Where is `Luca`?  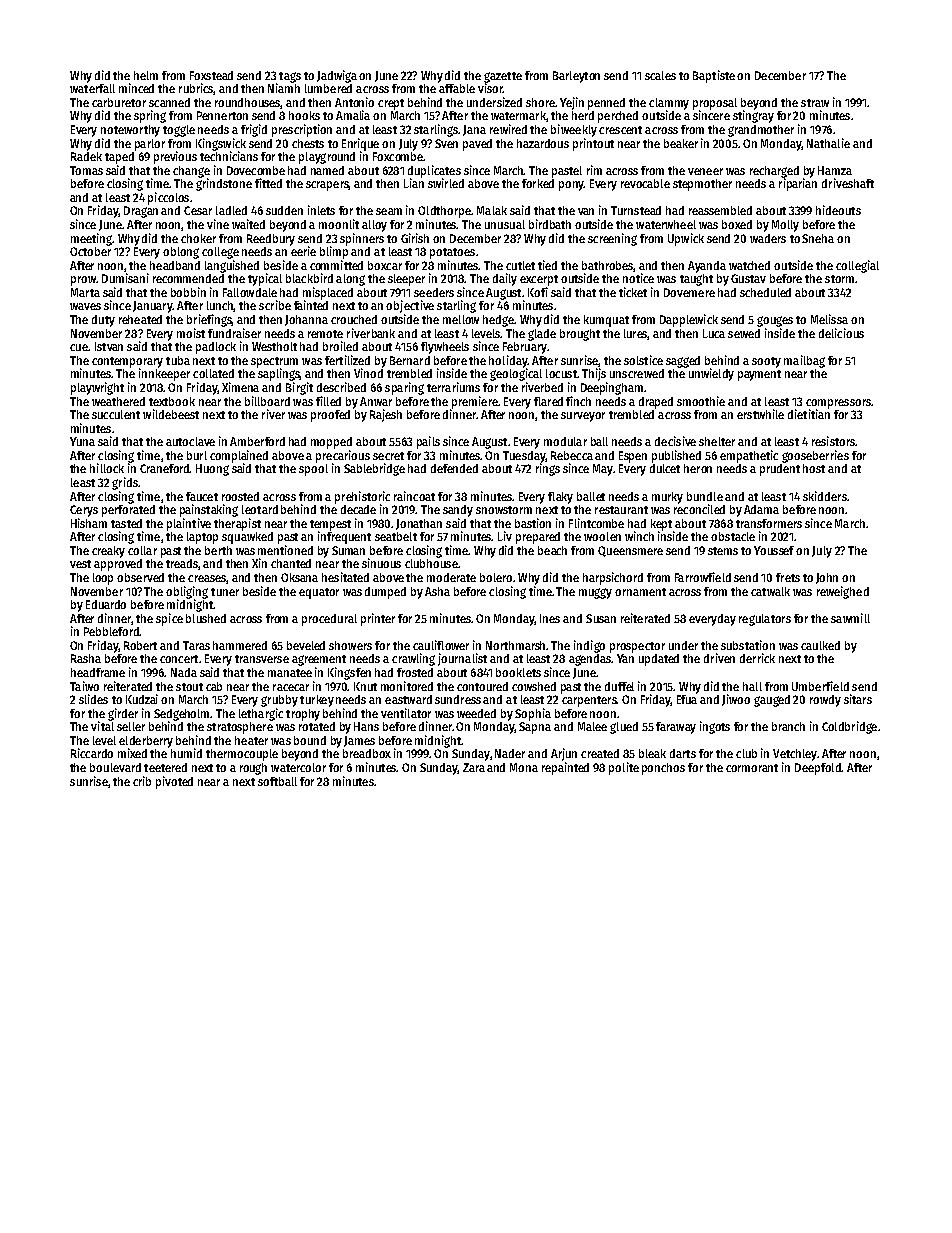 Luca is located at coordinates (714, 333).
